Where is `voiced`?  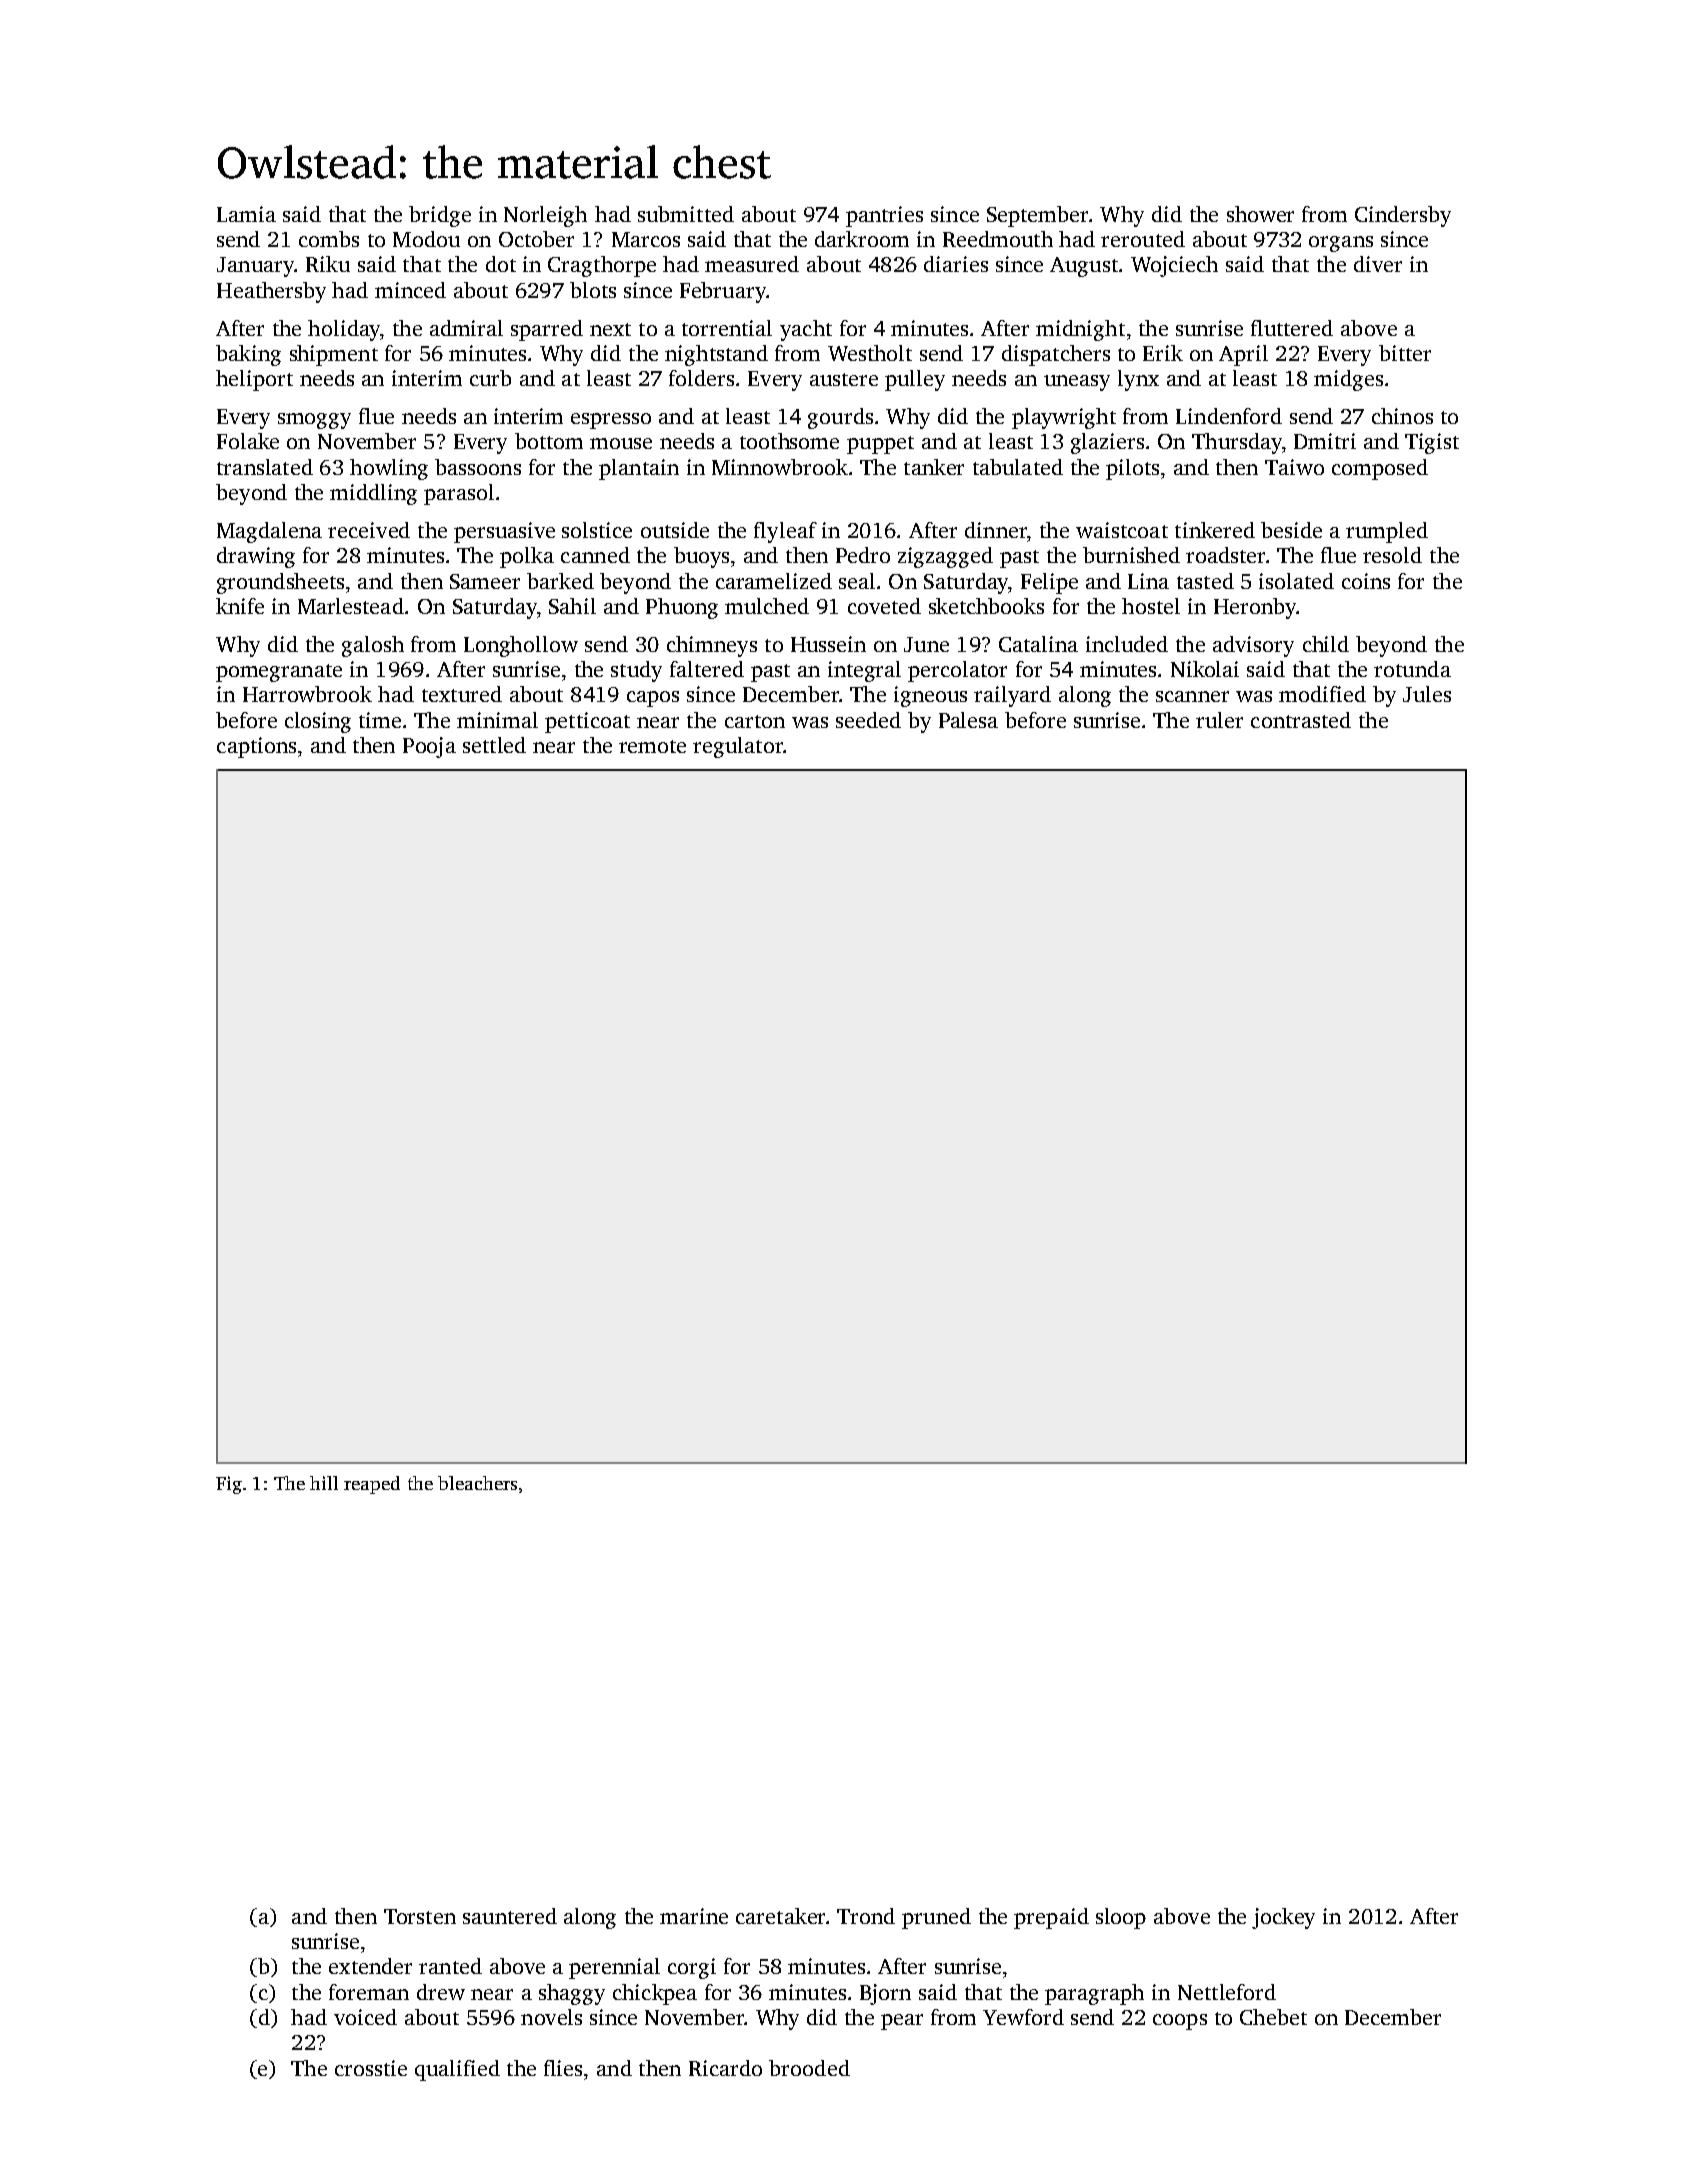
voiced is located at coordinates (365, 2017).
